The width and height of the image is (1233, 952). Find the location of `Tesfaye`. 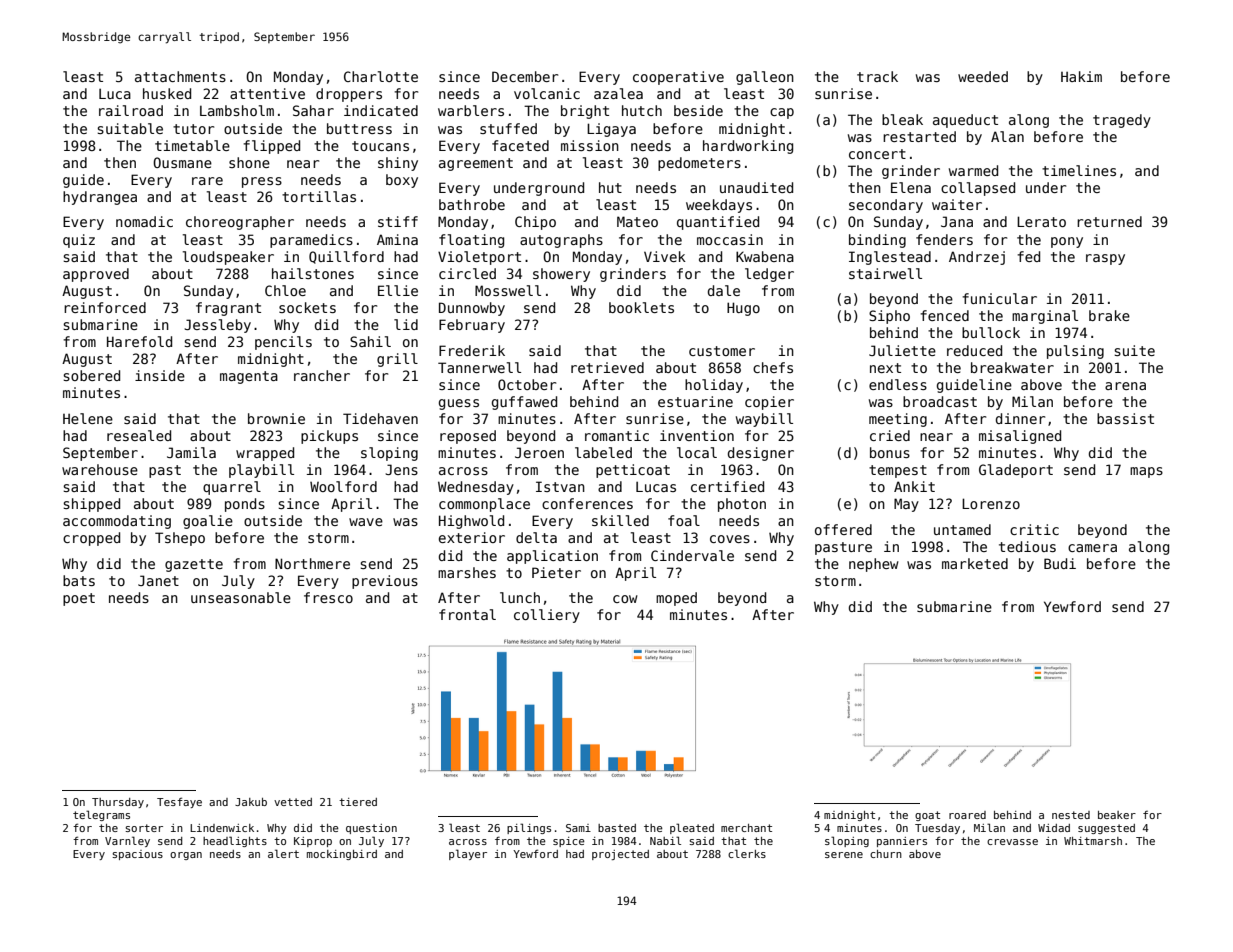

Tesfaye is located at coordinates (179, 802).
